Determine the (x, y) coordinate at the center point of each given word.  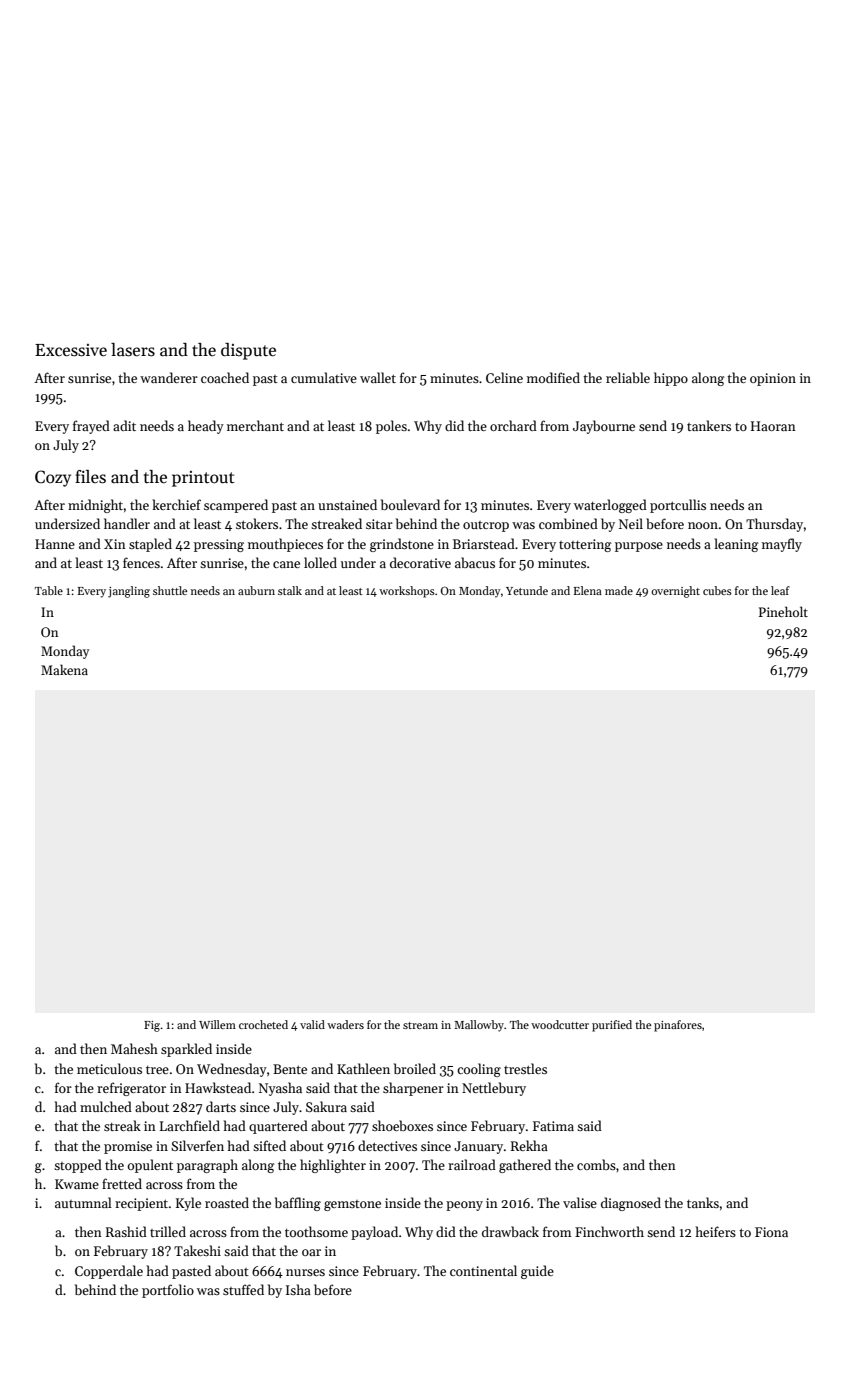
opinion (773, 379)
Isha (298, 1289)
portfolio (168, 1291)
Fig (152, 1026)
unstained (347, 504)
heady (206, 427)
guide (537, 1272)
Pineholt (783, 611)
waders (345, 1024)
